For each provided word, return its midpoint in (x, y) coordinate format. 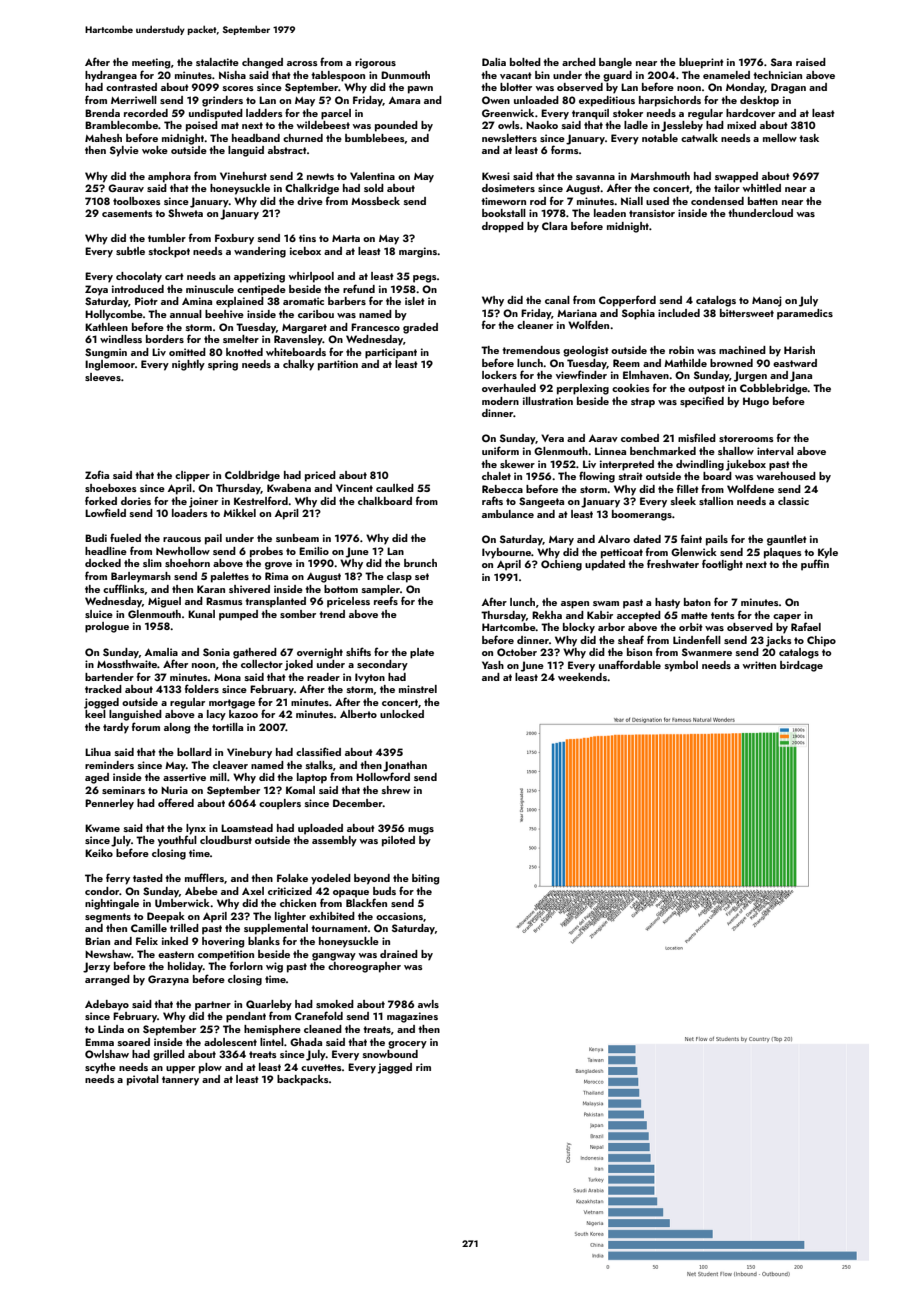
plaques (783, 553)
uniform (500, 450)
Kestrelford (261, 500)
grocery (407, 1045)
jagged (395, 1068)
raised (811, 62)
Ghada (306, 1042)
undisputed (216, 114)
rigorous (375, 63)
